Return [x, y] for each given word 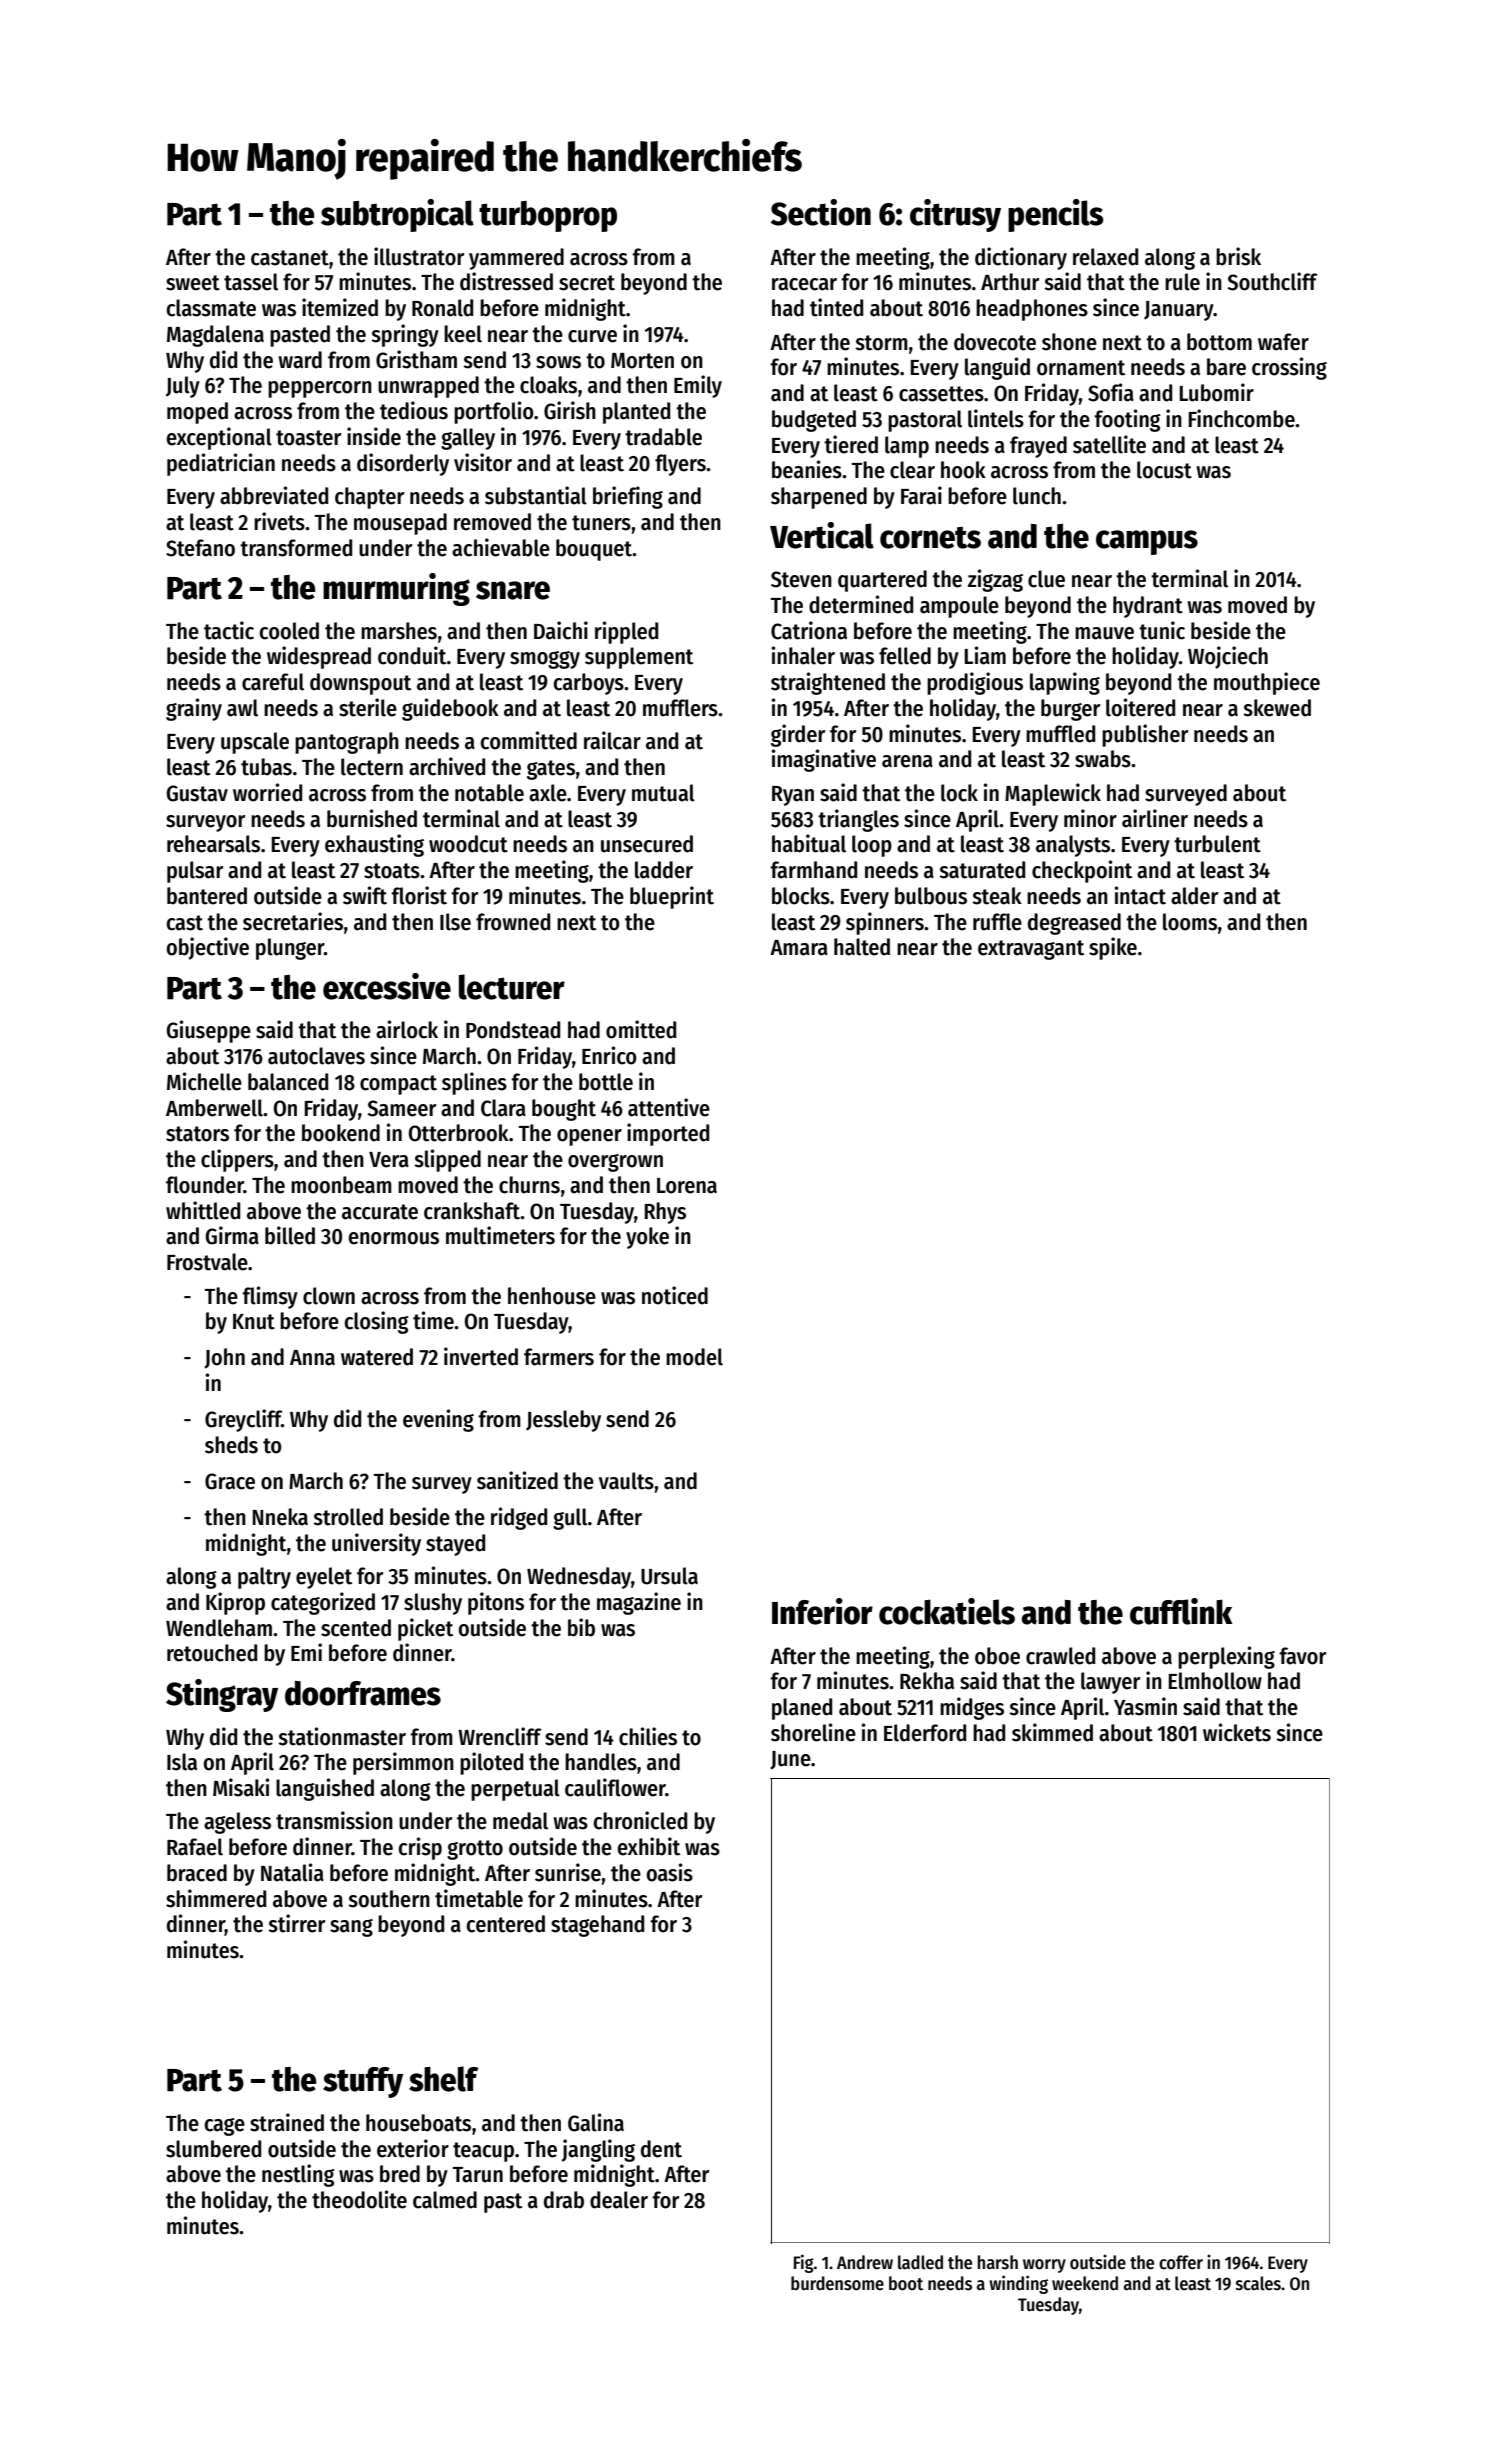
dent [661, 2149]
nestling [298, 2175]
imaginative [824, 760]
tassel [251, 282]
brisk [1238, 256]
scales [1258, 2283]
